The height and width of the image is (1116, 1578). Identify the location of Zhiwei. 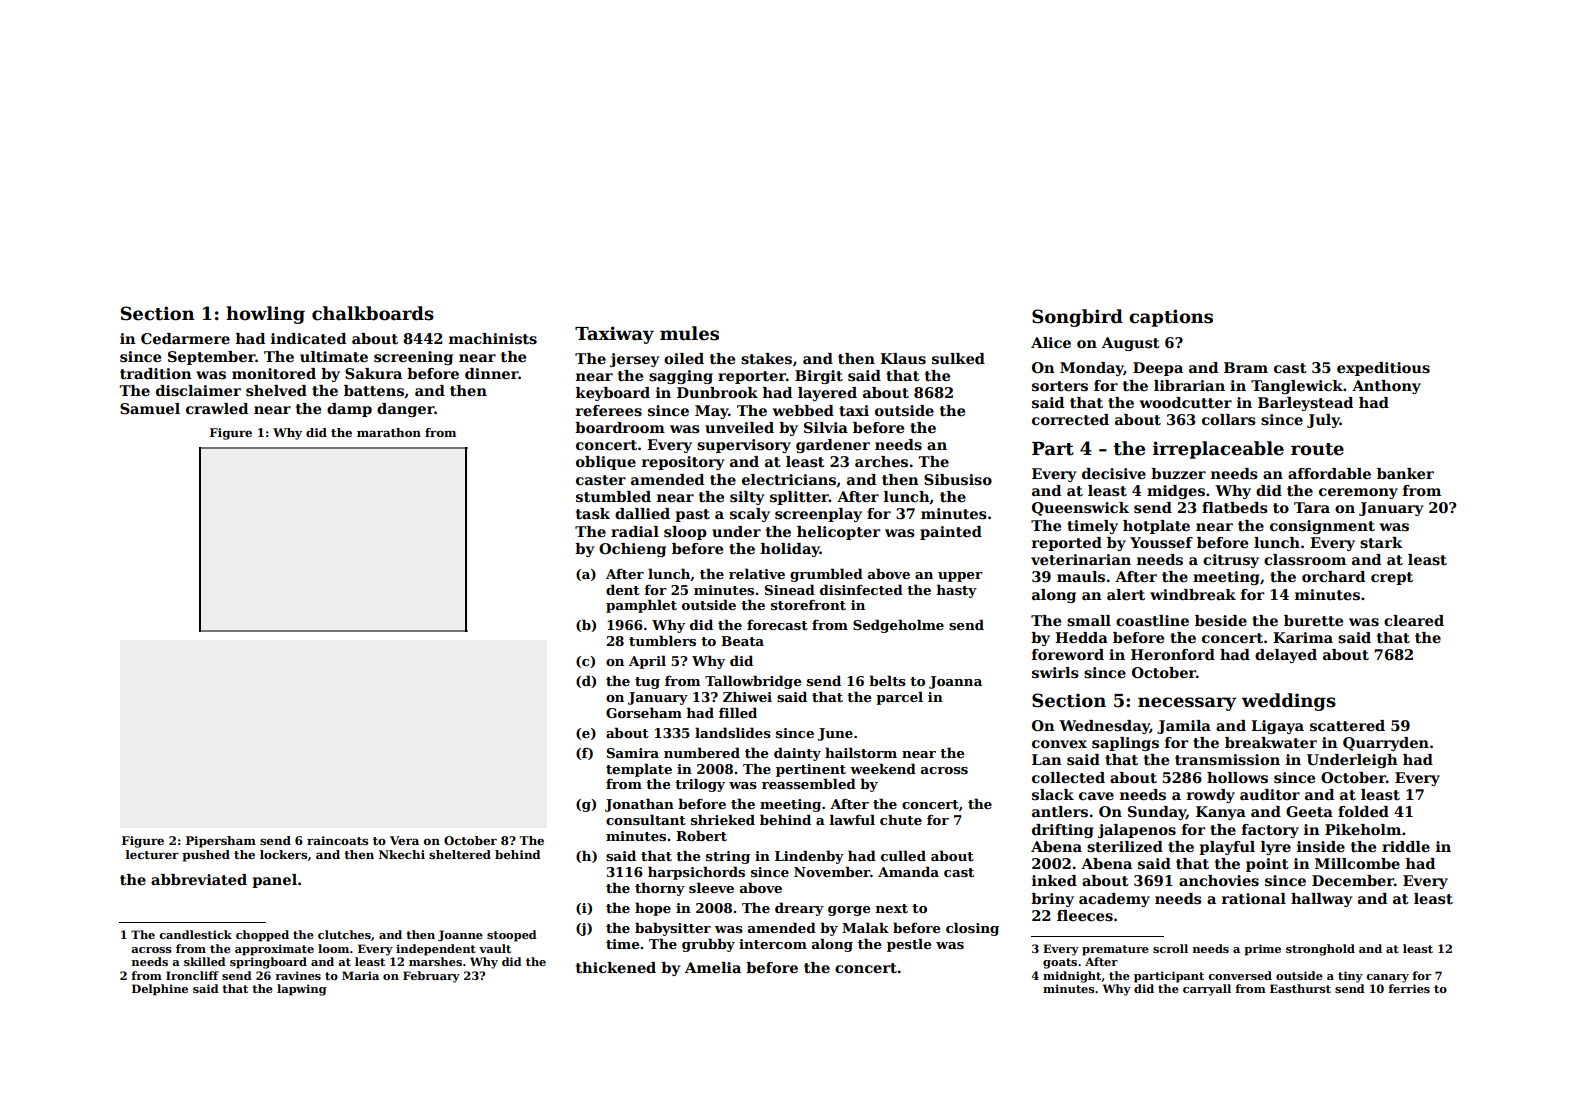
(747, 696).
